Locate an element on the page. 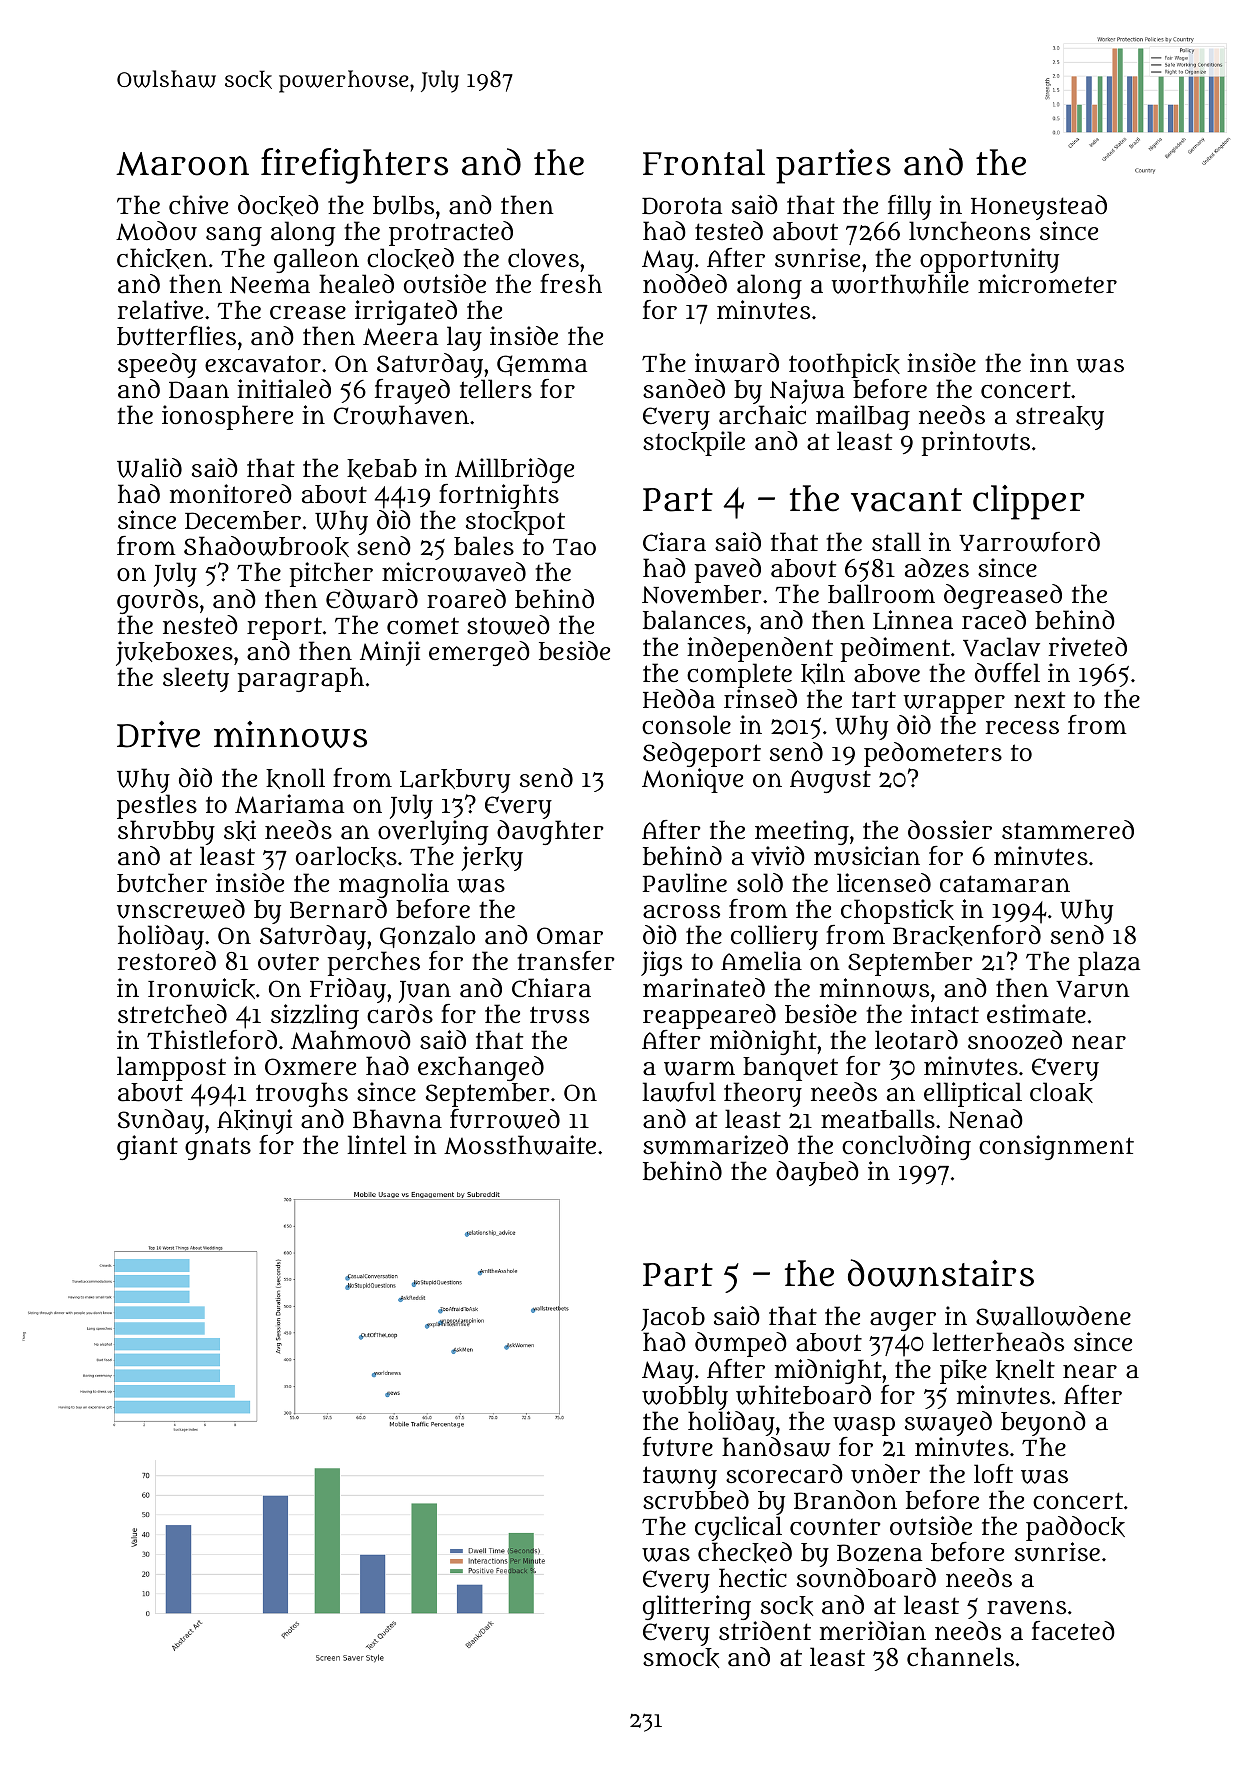 The width and height of the image is (1258, 1780). giant is located at coordinates (147, 1147).
